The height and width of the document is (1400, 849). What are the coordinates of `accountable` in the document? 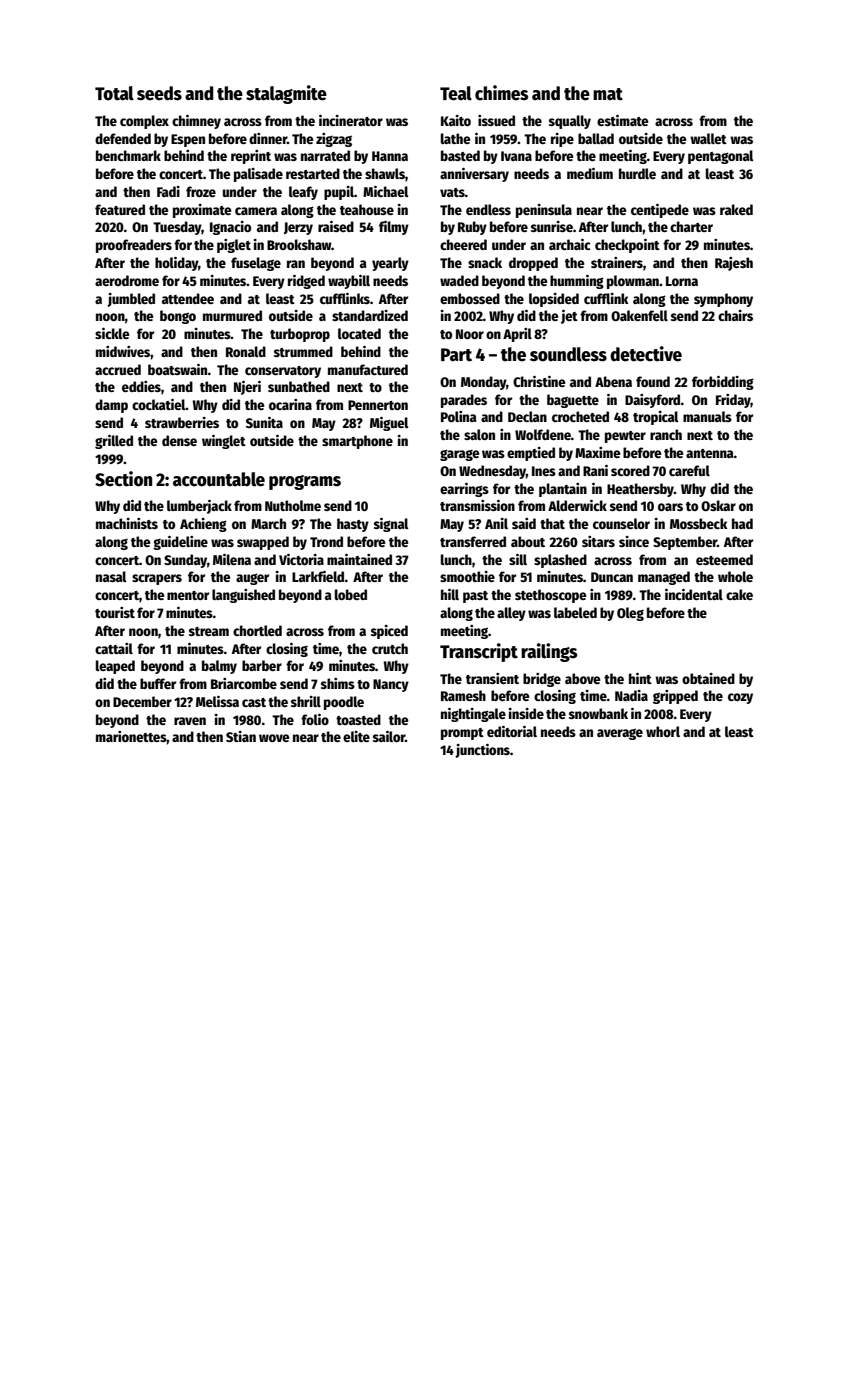 It's located at (219, 479).
